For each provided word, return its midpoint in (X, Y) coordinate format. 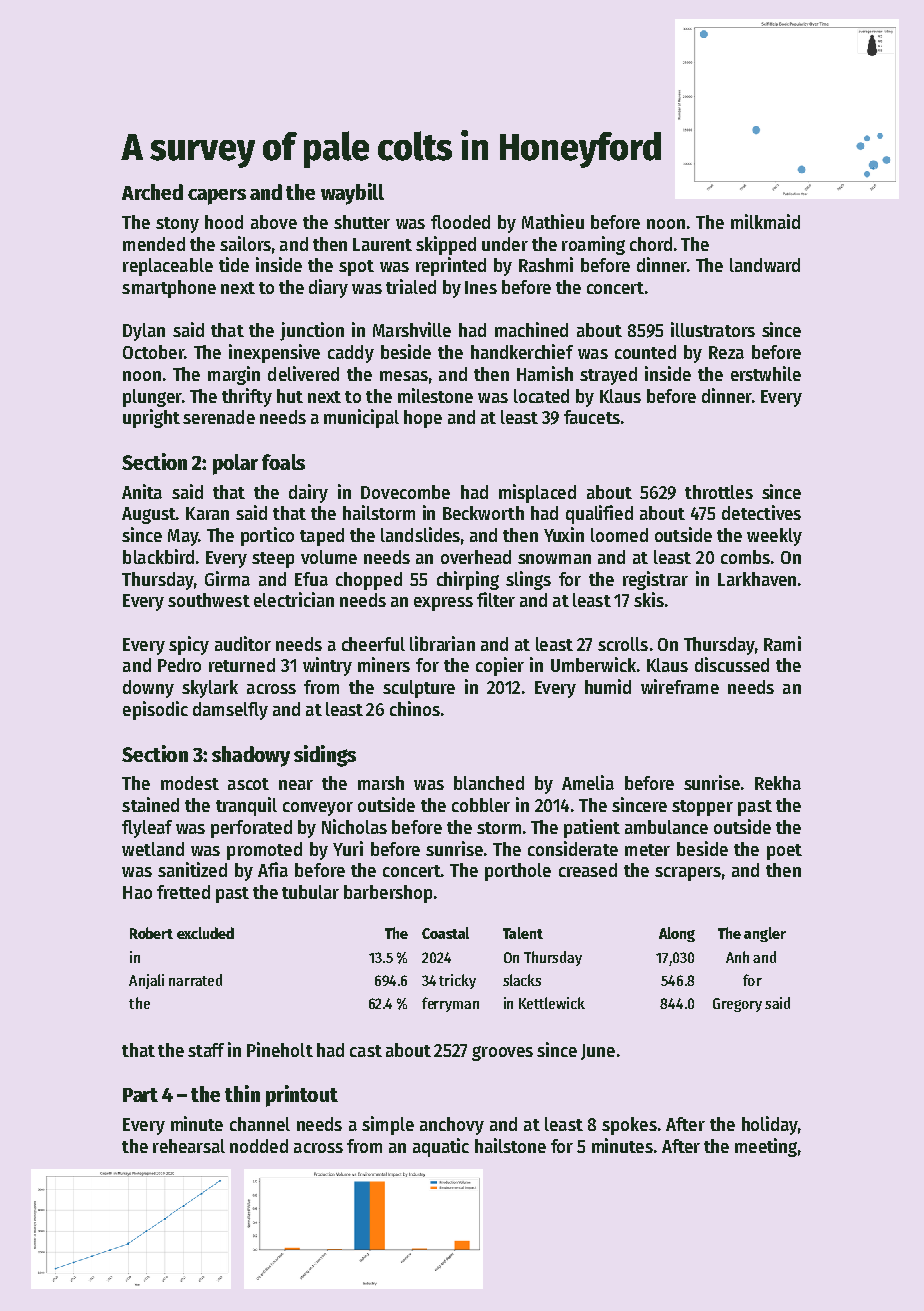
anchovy (452, 1126)
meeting (766, 1147)
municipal (361, 418)
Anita (142, 491)
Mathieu (553, 221)
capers (217, 197)
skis (649, 599)
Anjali (146, 981)
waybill (352, 194)
